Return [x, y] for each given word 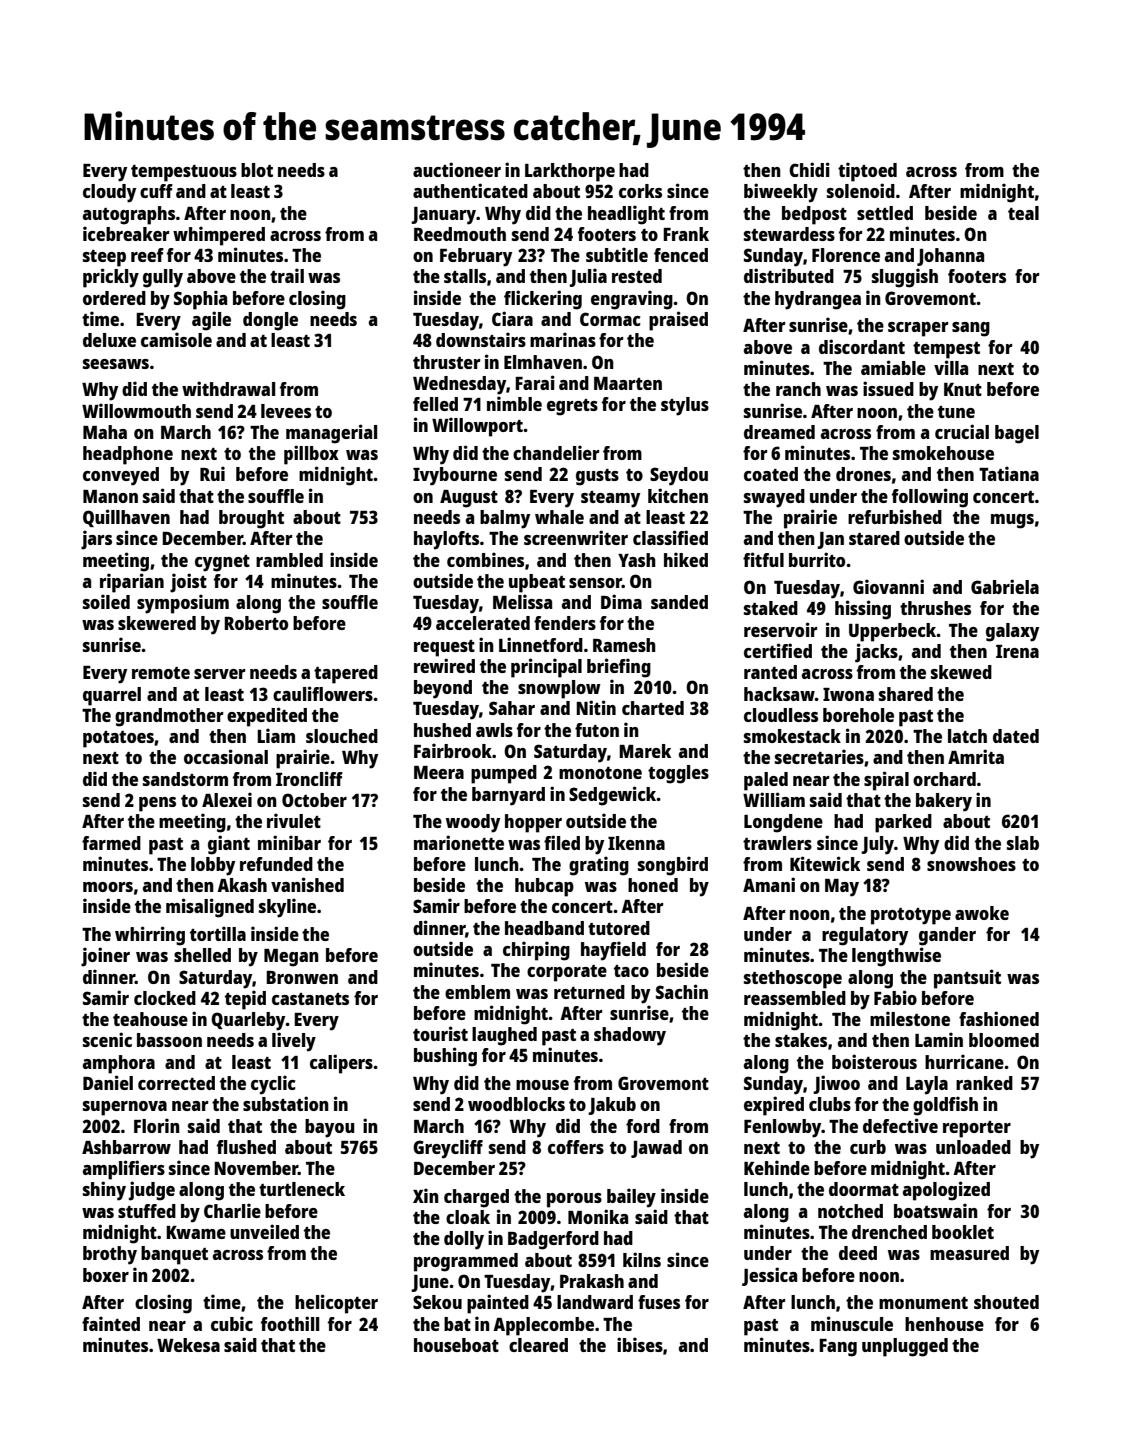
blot [257, 170]
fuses [659, 1302]
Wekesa [188, 1345]
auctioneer [457, 169]
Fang [838, 1348]
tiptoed [867, 172]
